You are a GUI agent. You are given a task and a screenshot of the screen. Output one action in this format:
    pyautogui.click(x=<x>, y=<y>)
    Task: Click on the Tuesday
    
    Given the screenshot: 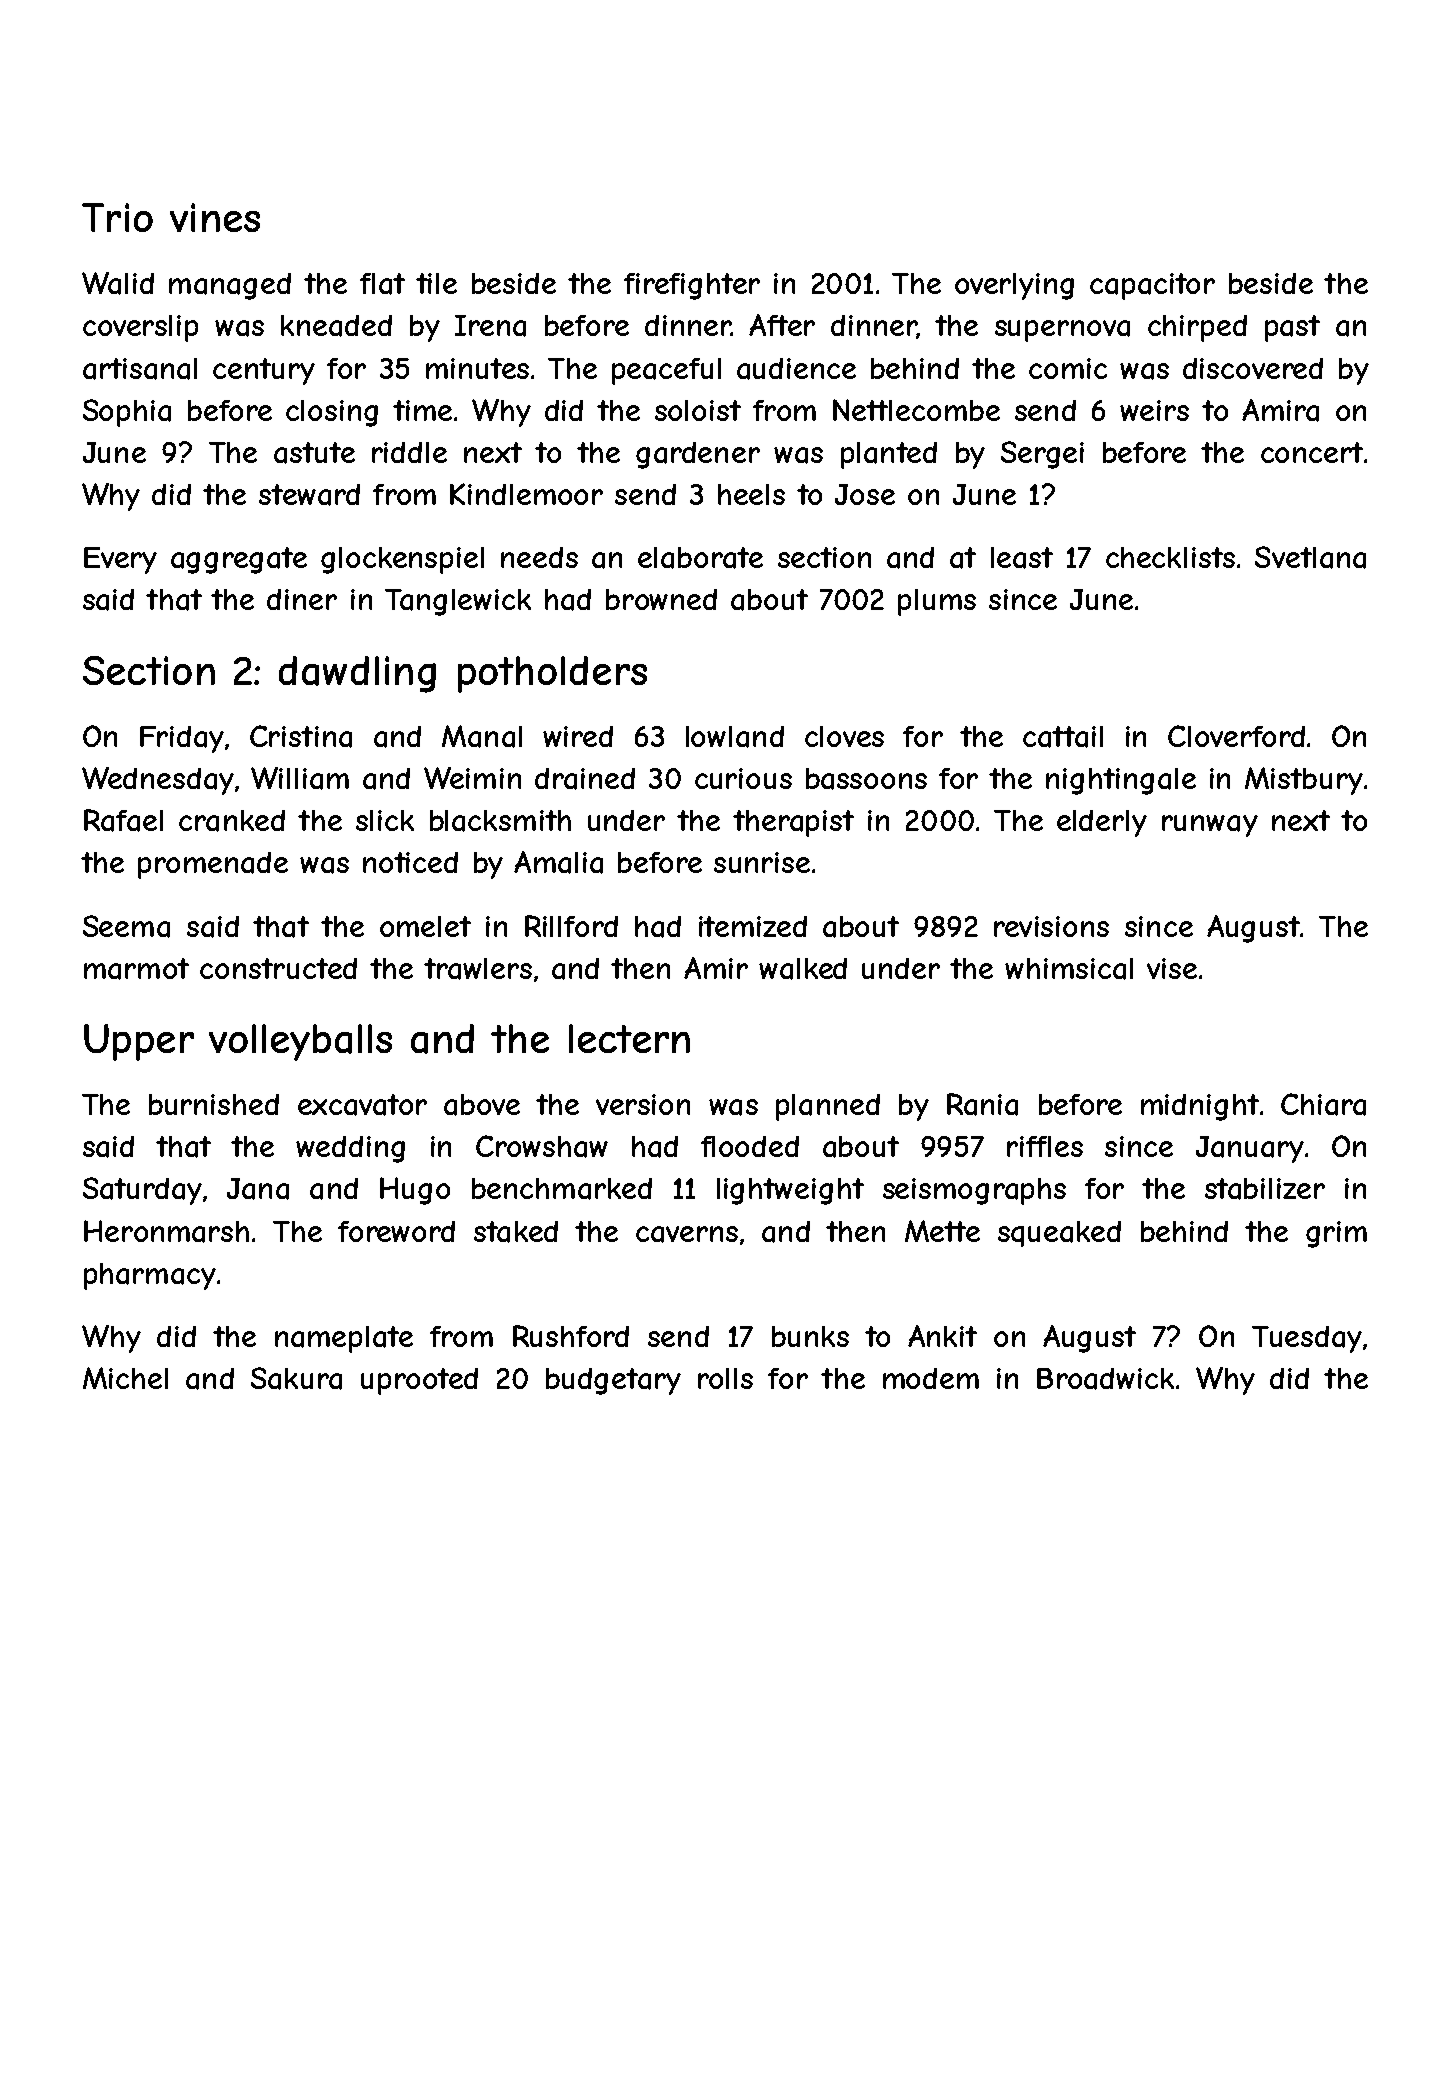 What is the action you would take?
    pyautogui.click(x=1307, y=1339)
